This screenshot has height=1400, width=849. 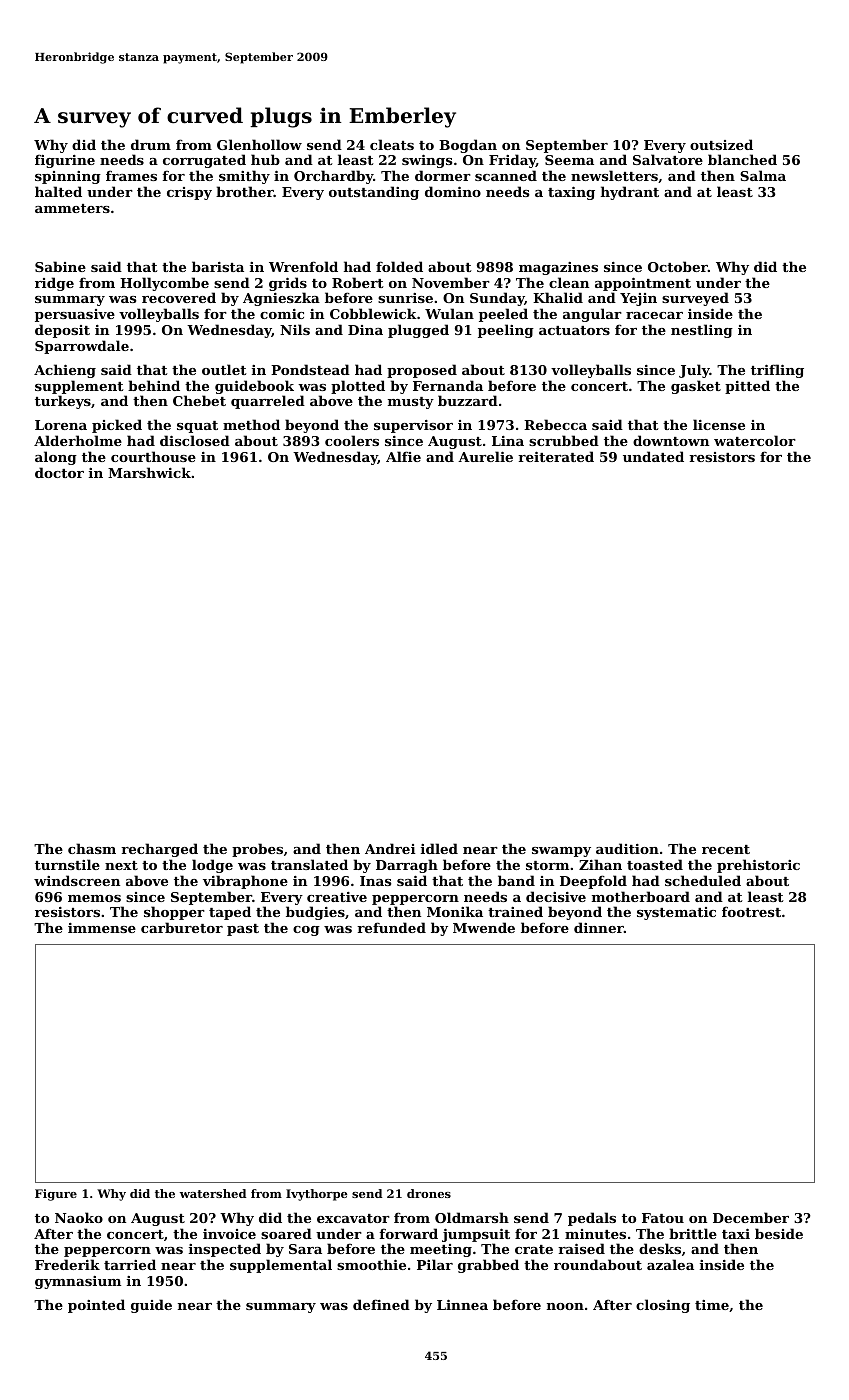 What do you see at coordinates (599, 927) in the screenshot?
I see `dinner` at bounding box center [599, 927].
